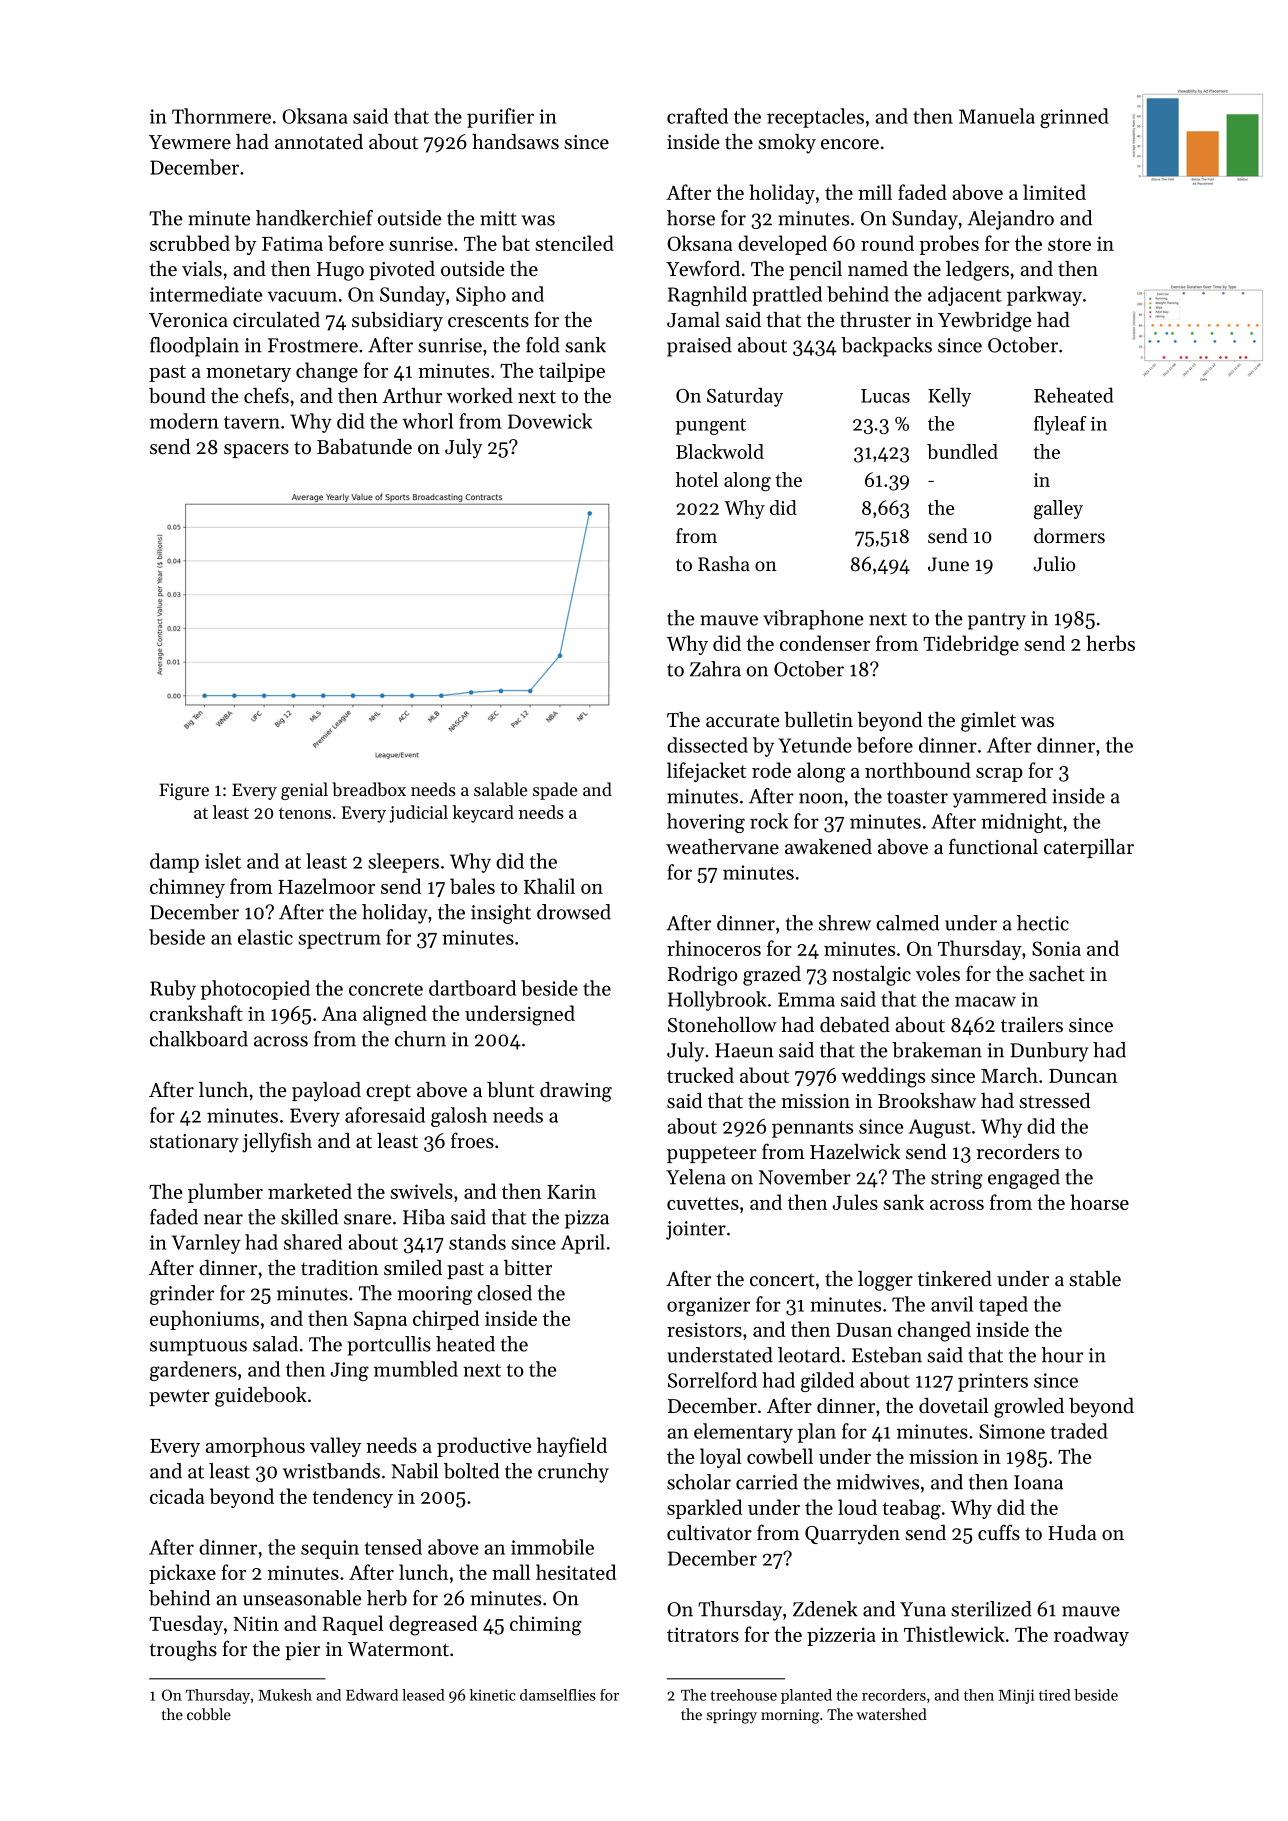 This screenshot has width=1288, height=1821. Describe the element at coordinates (221, 116) in the screenshot. I see `Thornmere` at that location.
